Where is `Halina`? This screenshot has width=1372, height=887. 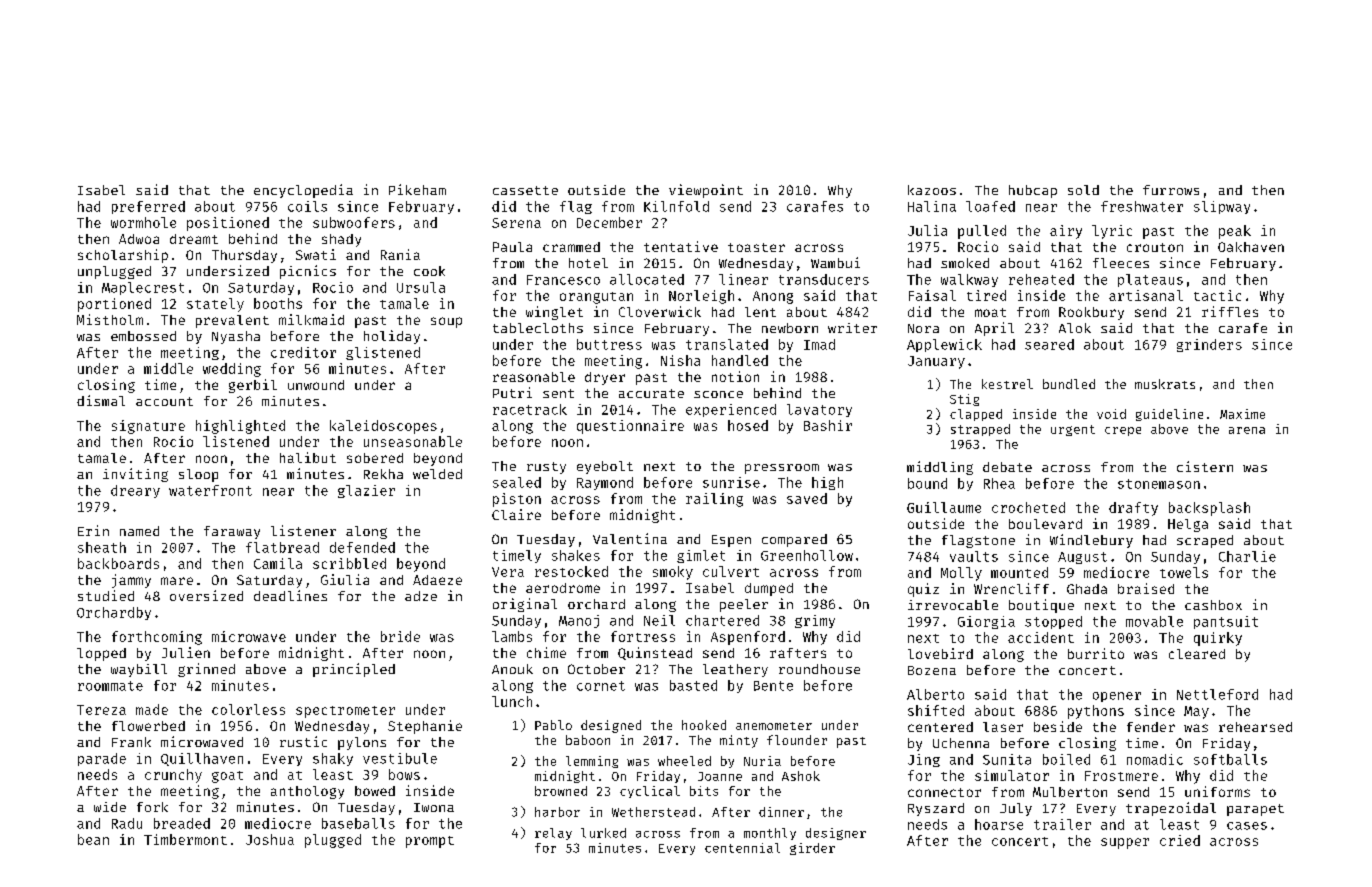
Halina is located at coordinates (932, 206).
